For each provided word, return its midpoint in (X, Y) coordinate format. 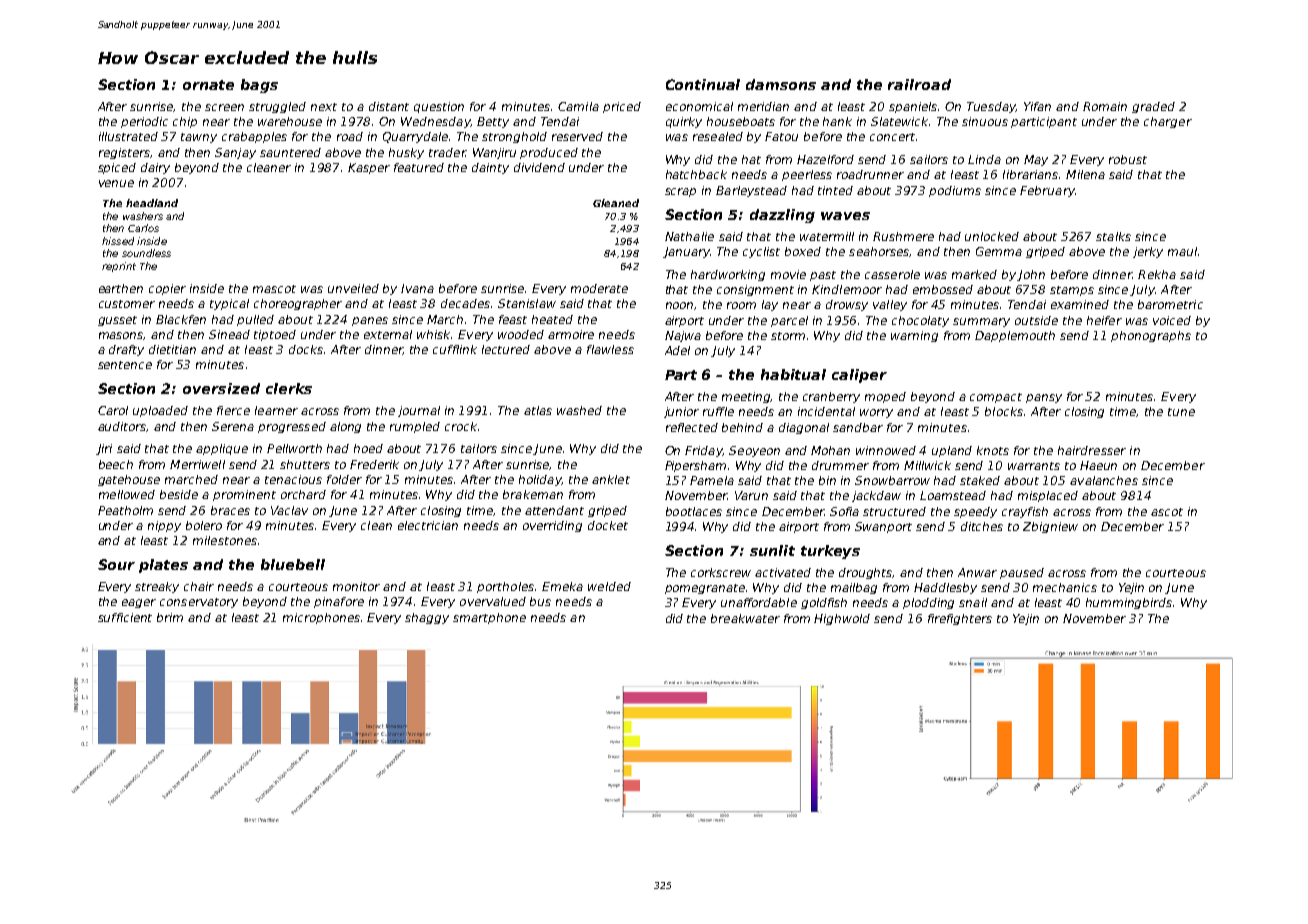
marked (974, 274)
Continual (703, 84)
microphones (321, 618)
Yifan (1037, 106)
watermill (827, 236)
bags (259, 86)
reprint (119, 267)
